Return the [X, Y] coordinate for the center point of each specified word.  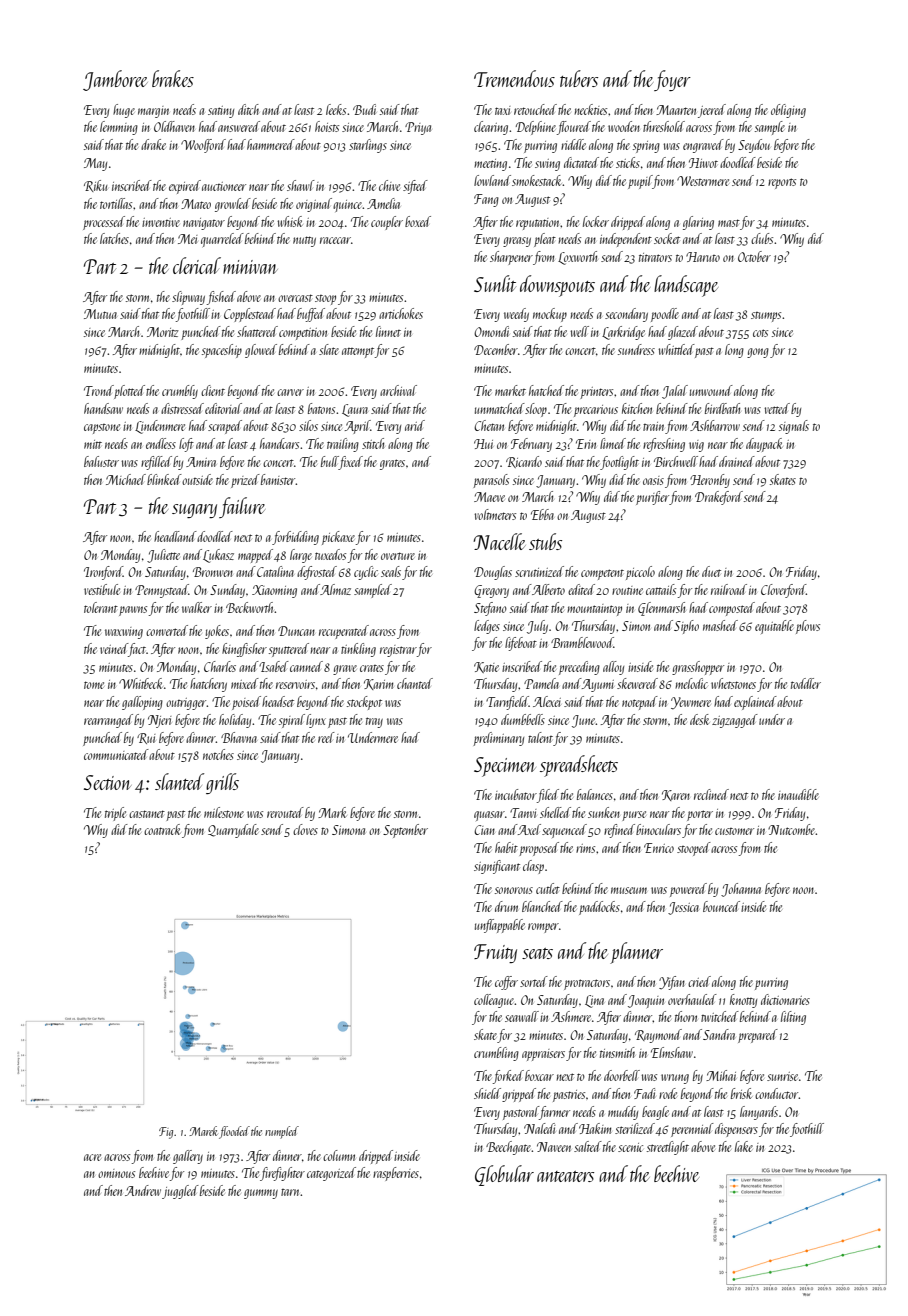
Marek [203, 1131]
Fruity [495, 953]
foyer [672, 80]
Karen [676, 795]
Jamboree [115, 80]
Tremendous [514, 78]
